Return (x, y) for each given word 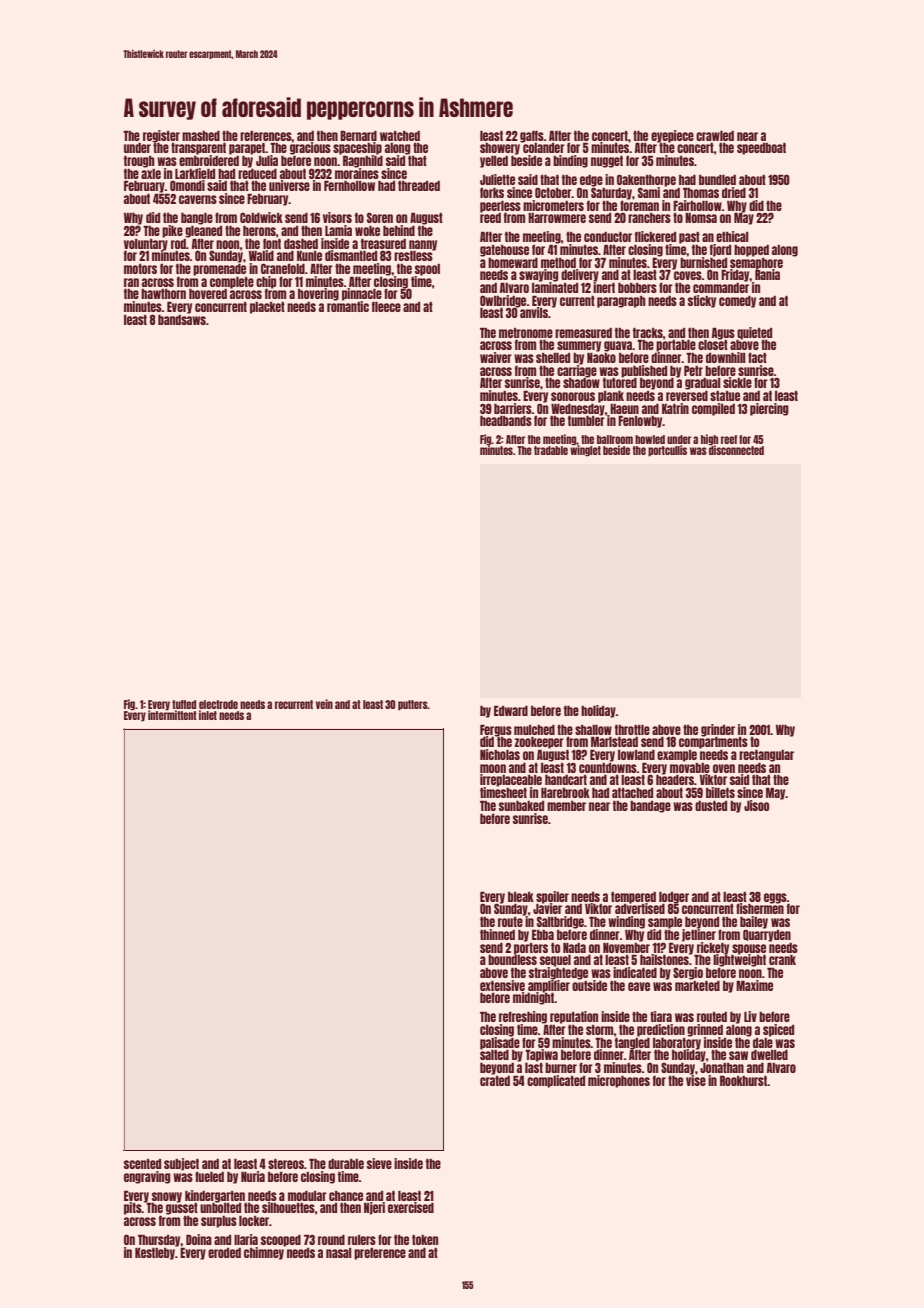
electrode (218, 704)
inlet (208, 715)
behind (399, 230)
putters (413, 705)
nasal (339, 1253)
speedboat (761, 149)
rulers (362, 1240)
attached (632, 793)
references (266, 136)
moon (493, 768)
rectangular (766, 756)
